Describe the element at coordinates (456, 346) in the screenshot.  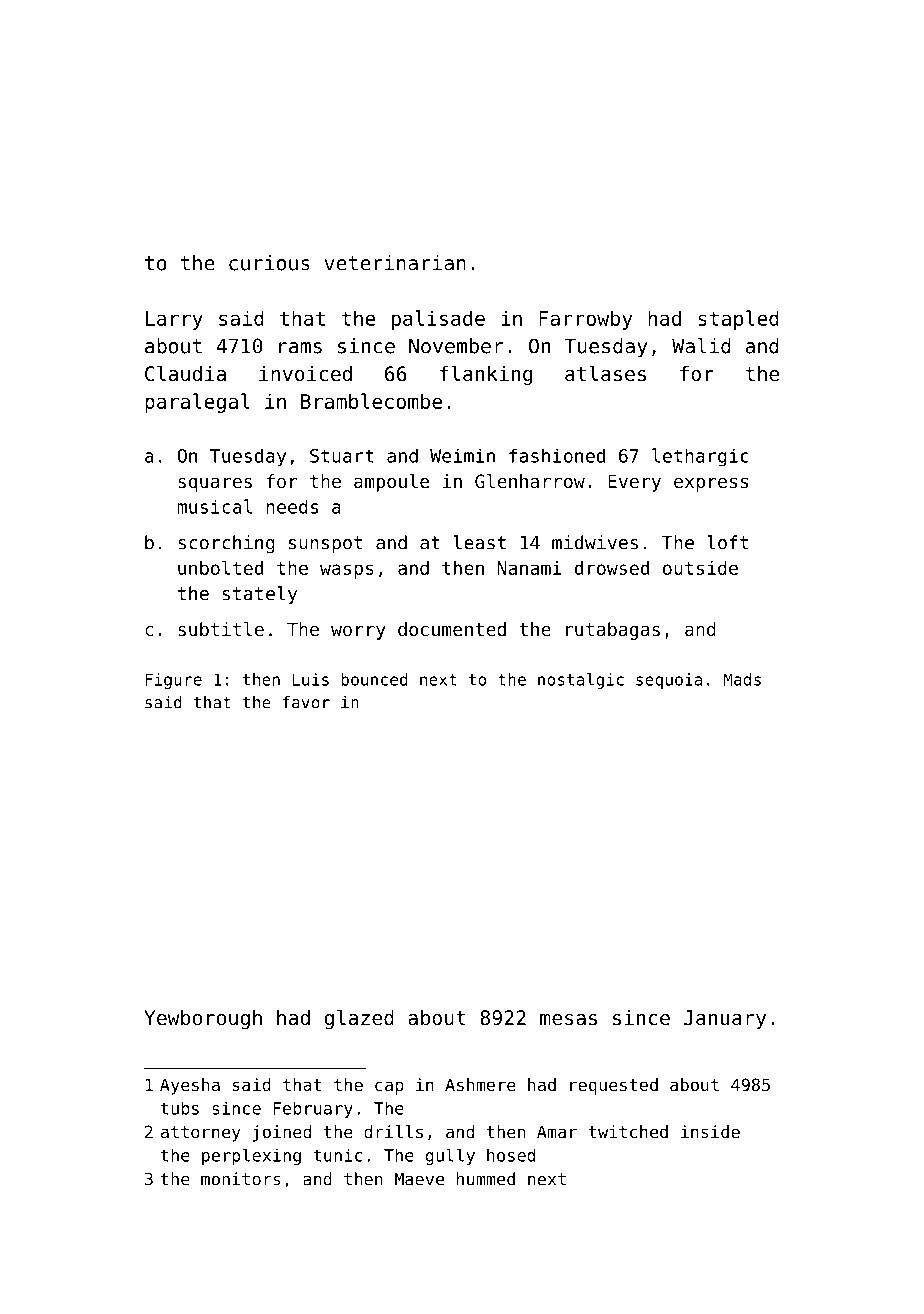
I see `November` at that location.
